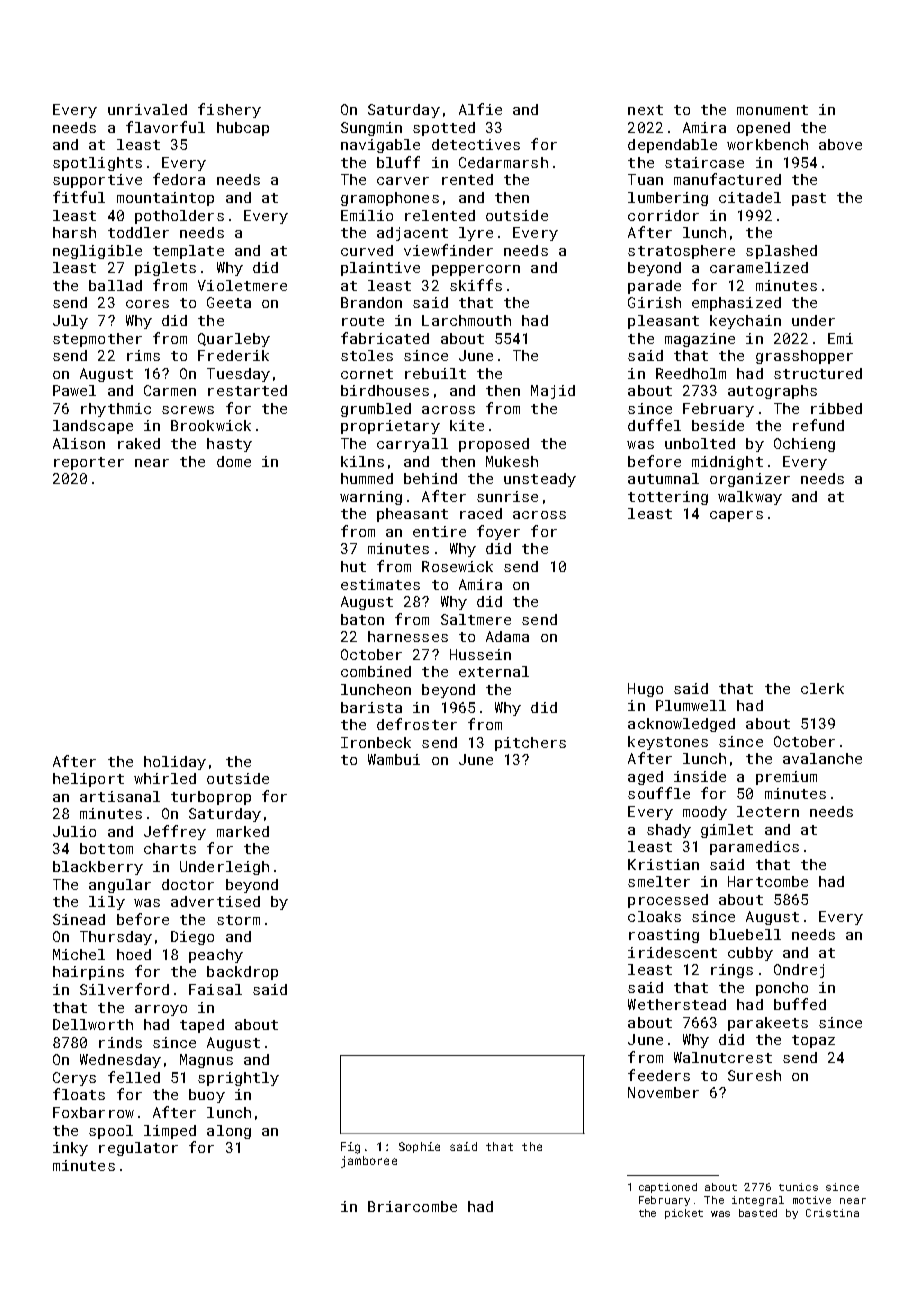 The image size is (924, 1308). What do you see at coordinates (759, 267) in the document?
I see `caramelized` at bounding box center [759, 267].
